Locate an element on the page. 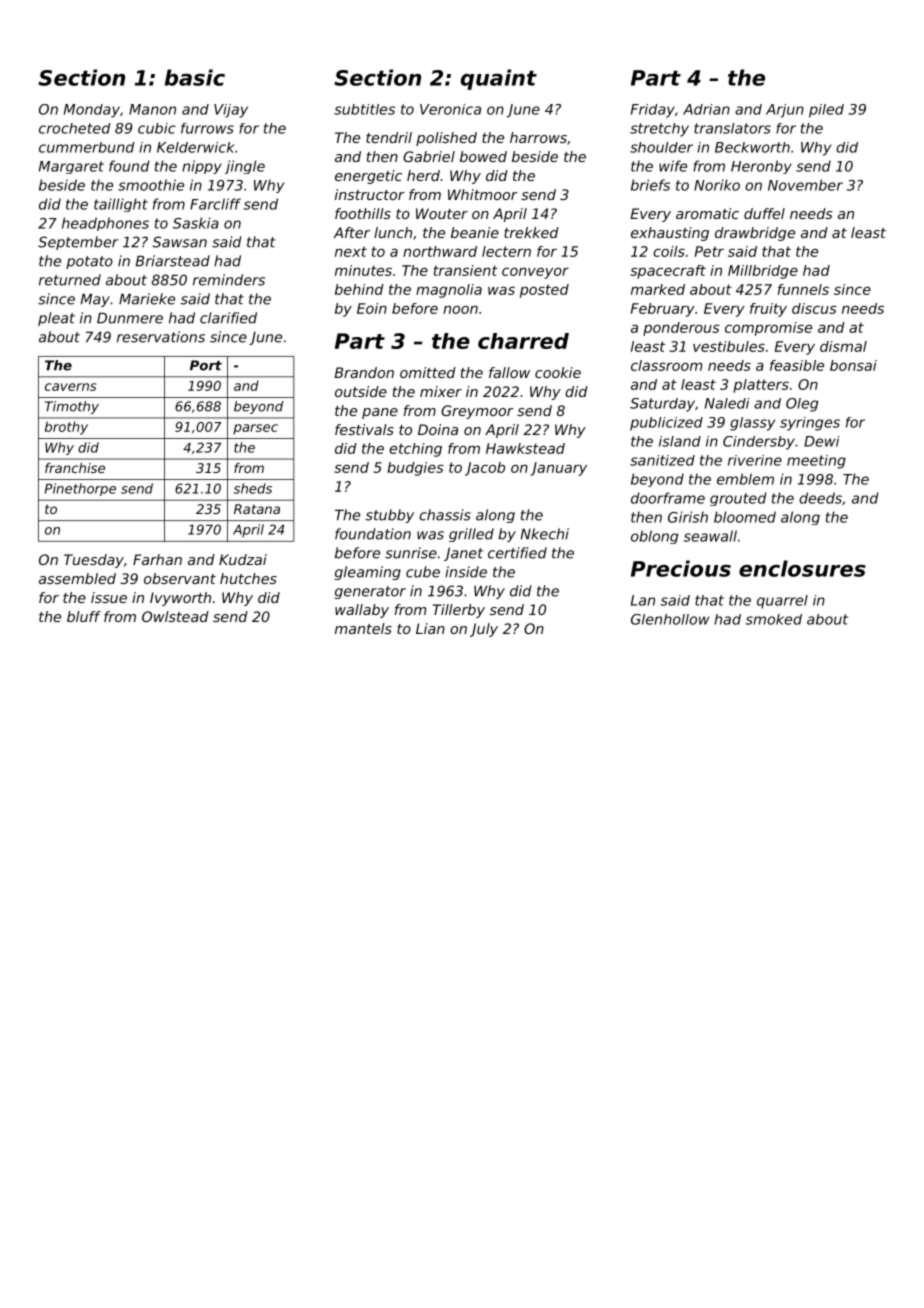 The height and width of the document is (1308, 924). smoothie is located at coordinates (151, 185).
